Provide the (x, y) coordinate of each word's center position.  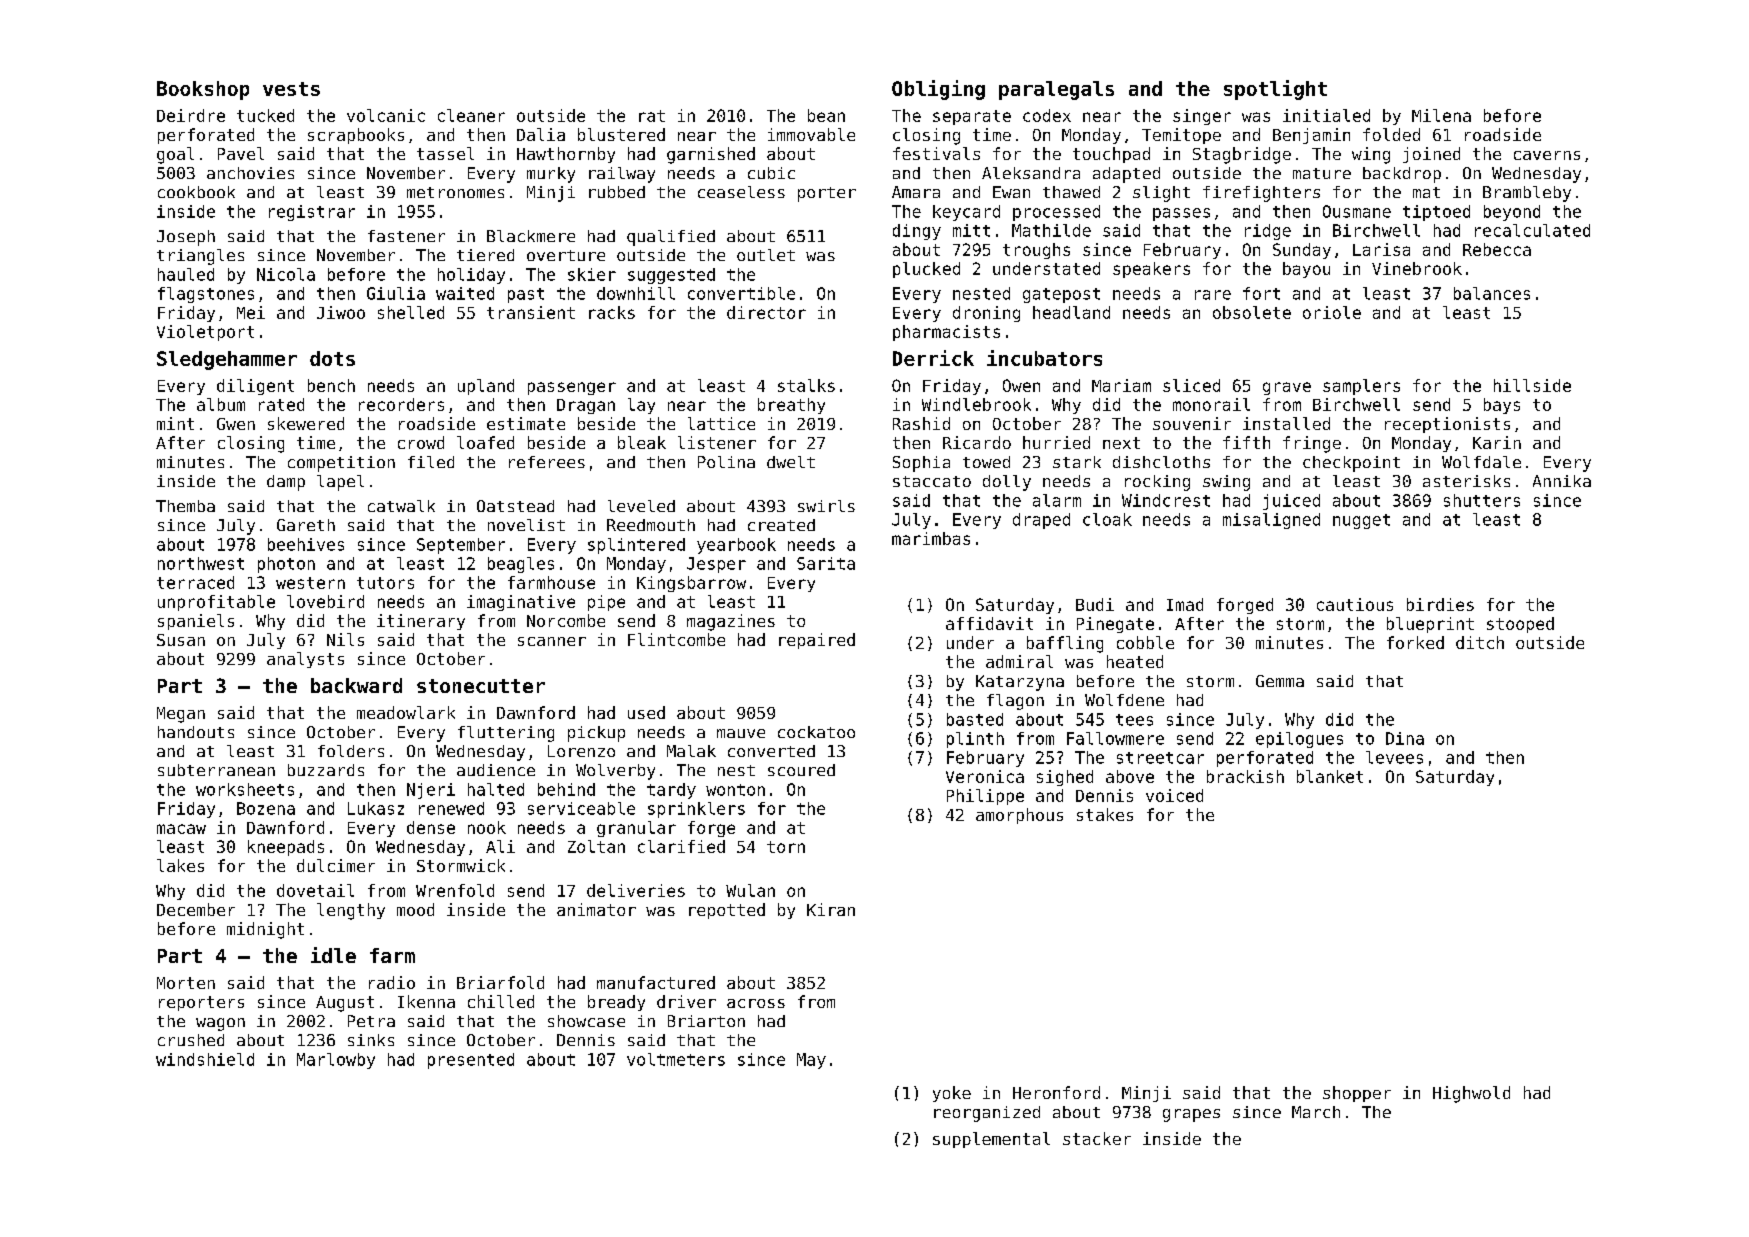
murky (551, 175)
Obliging (938, 90)
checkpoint (1351, 464)
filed (431, 462)
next (1121, 443)
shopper (1357, 1094)
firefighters (1261, 194)
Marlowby (336, 1061)
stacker (1097, 1138)
